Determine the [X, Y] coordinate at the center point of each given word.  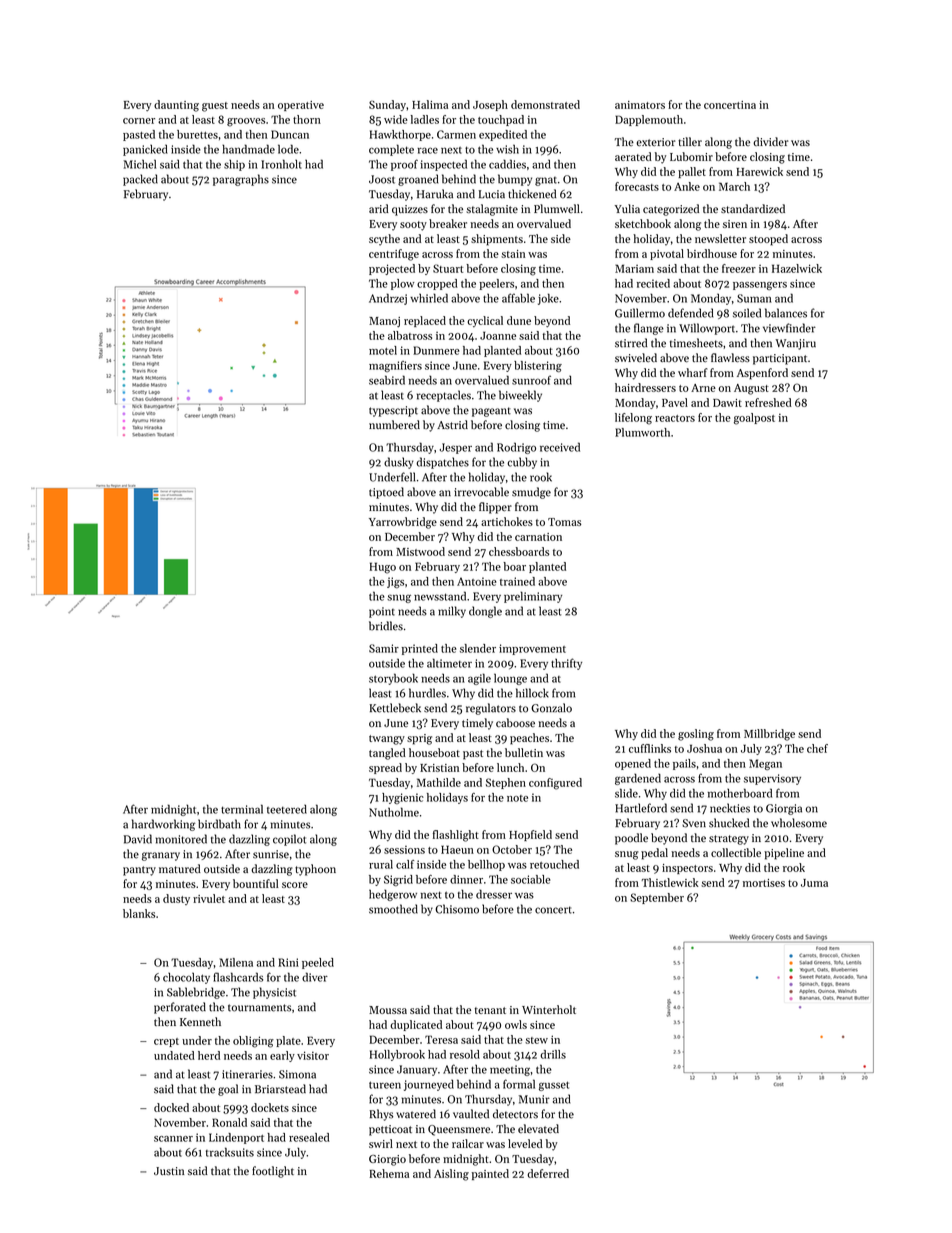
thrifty [566, 664]
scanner [173, 1139]
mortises [764, 883]
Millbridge [769, 735]
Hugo [383, 568]
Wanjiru [795, 344]
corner [139, 121]
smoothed [393, 909]
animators [640, 105]
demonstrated [545, 104]
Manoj [384, 322]
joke [548, 299]
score [295, 885]
